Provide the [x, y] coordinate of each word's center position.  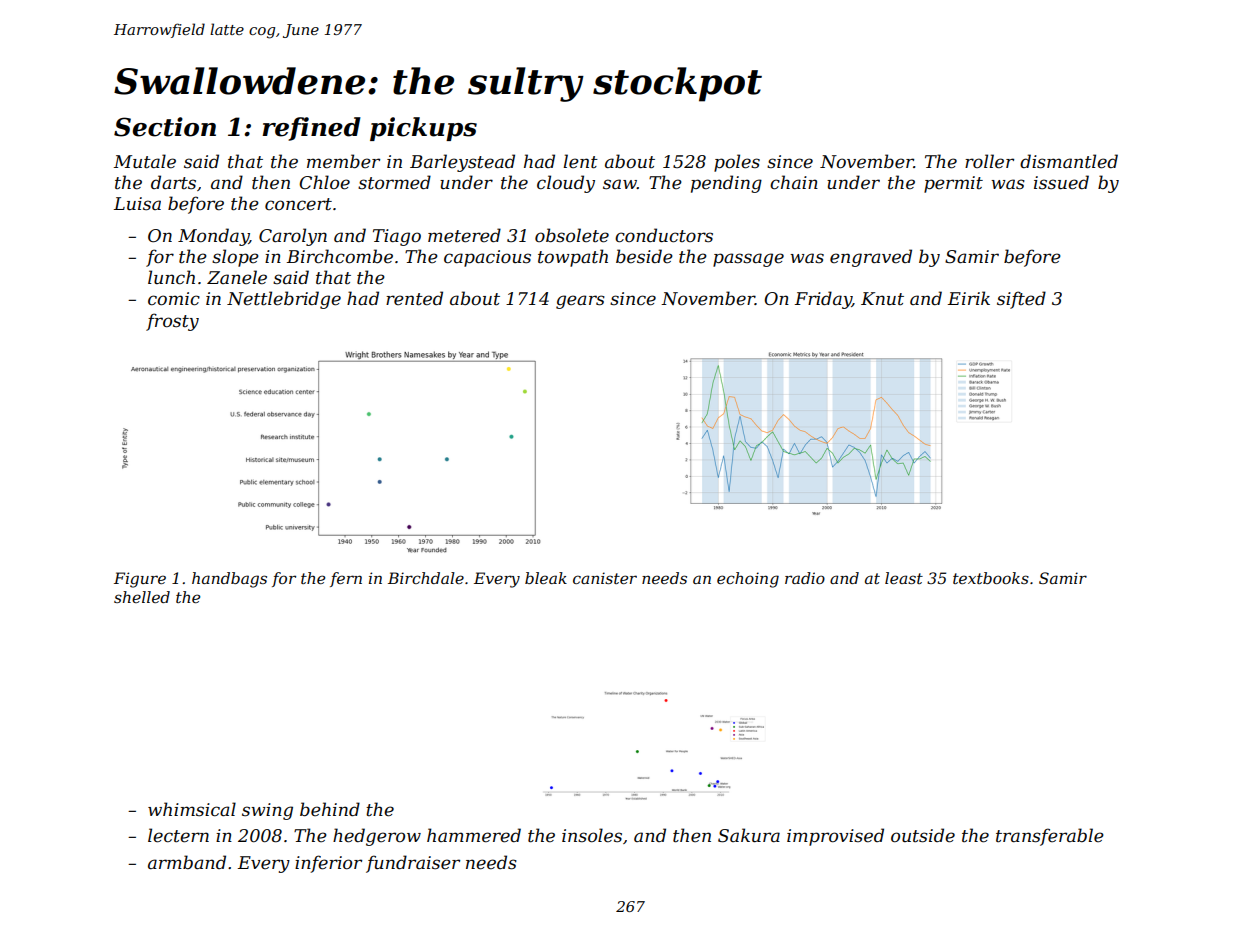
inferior [328, 864]
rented [414, 298]
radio [805, 578]
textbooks [991, 578]
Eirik [969, 298]
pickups [423, 129]
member [343, 161]
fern [346, 579]
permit [953, 184]
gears [580, 302]
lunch [171, 277]
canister [605, 578]
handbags [229, 580]
